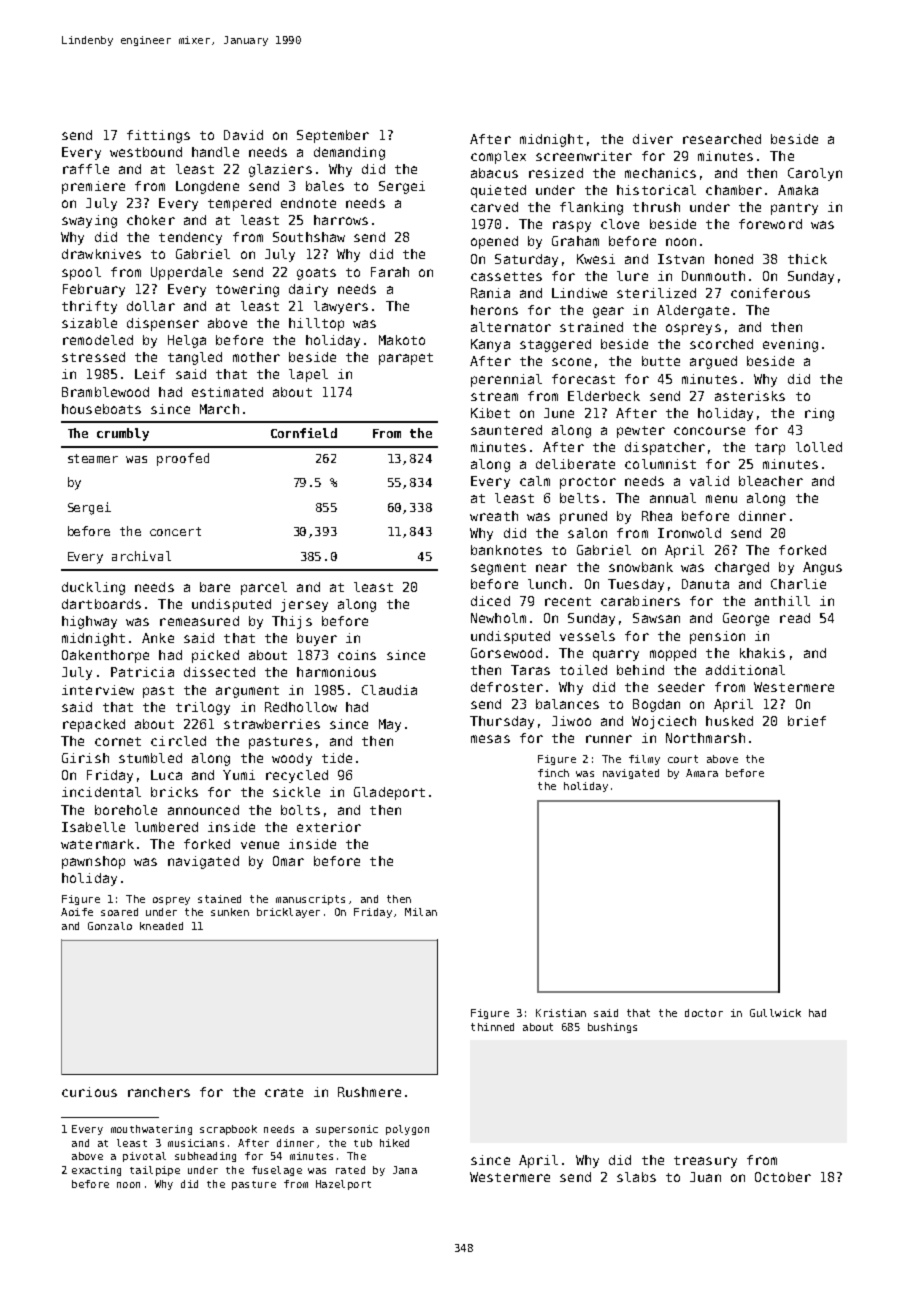  Describe the element at coordinates (343, 1185) in the page. I see `Hazelport` at that location.
